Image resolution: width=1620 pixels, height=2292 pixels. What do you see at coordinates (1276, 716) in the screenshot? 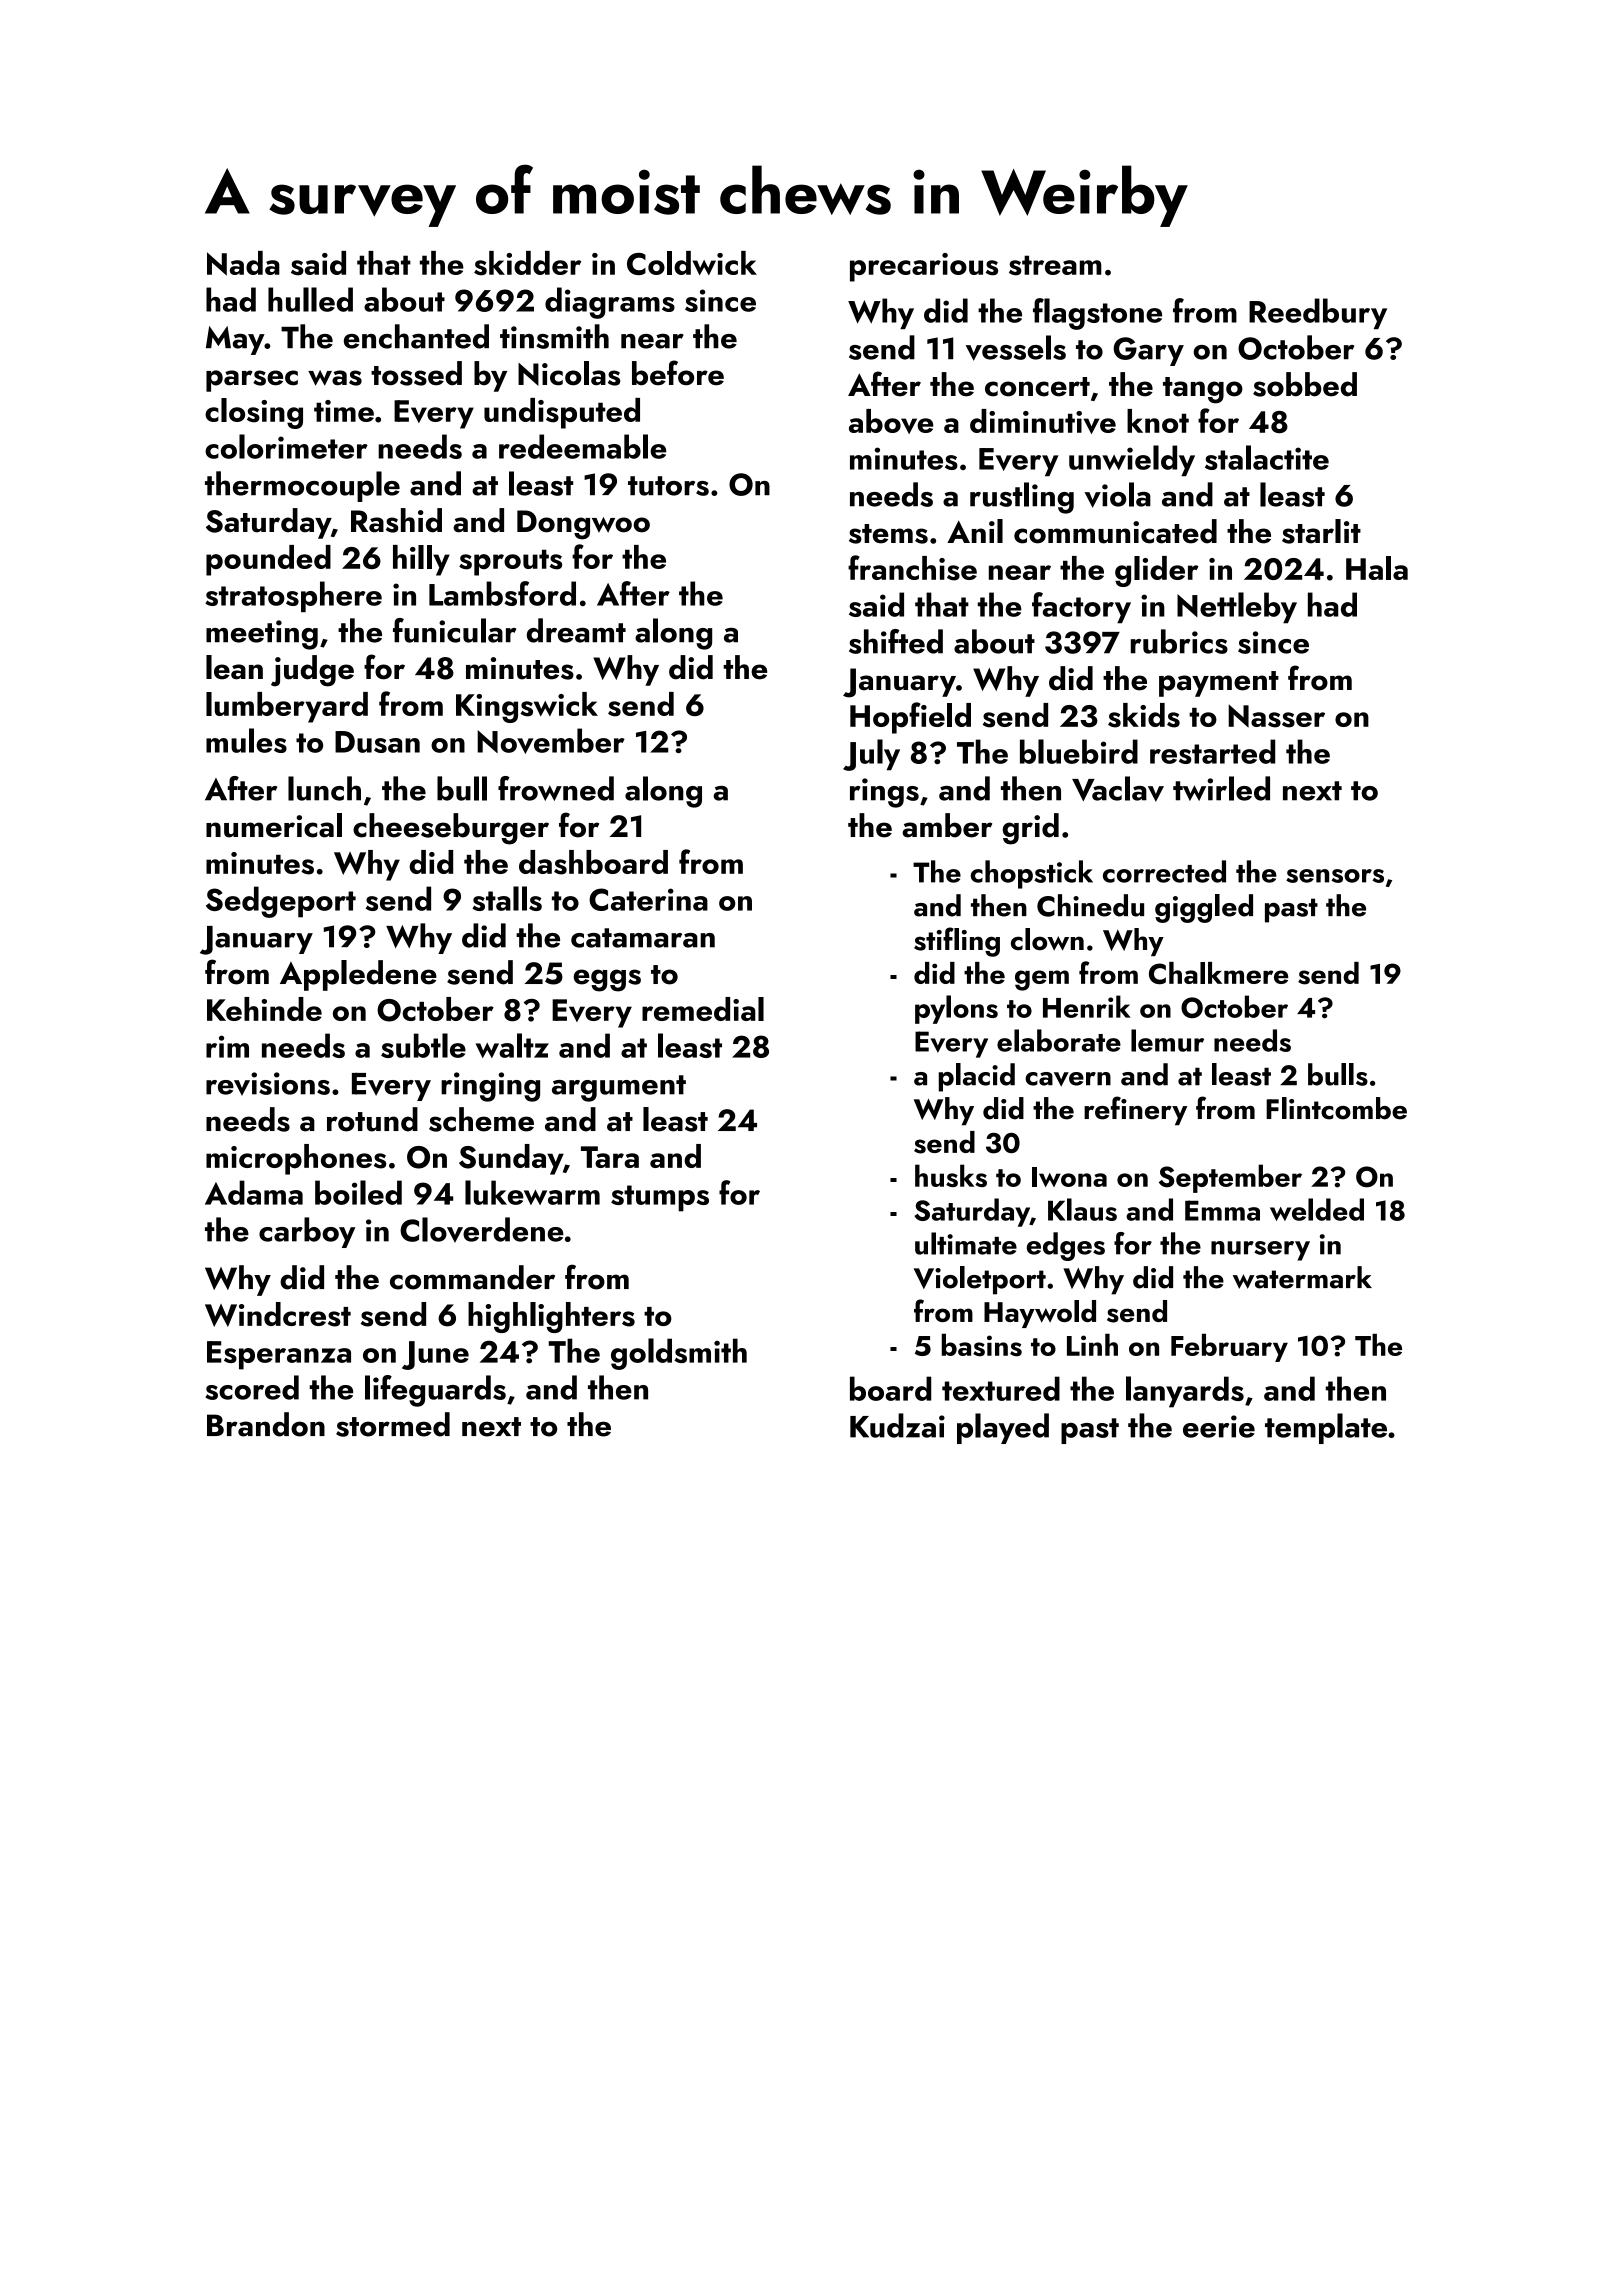
I see `Nasser` at bounding box center [1276, 716].
